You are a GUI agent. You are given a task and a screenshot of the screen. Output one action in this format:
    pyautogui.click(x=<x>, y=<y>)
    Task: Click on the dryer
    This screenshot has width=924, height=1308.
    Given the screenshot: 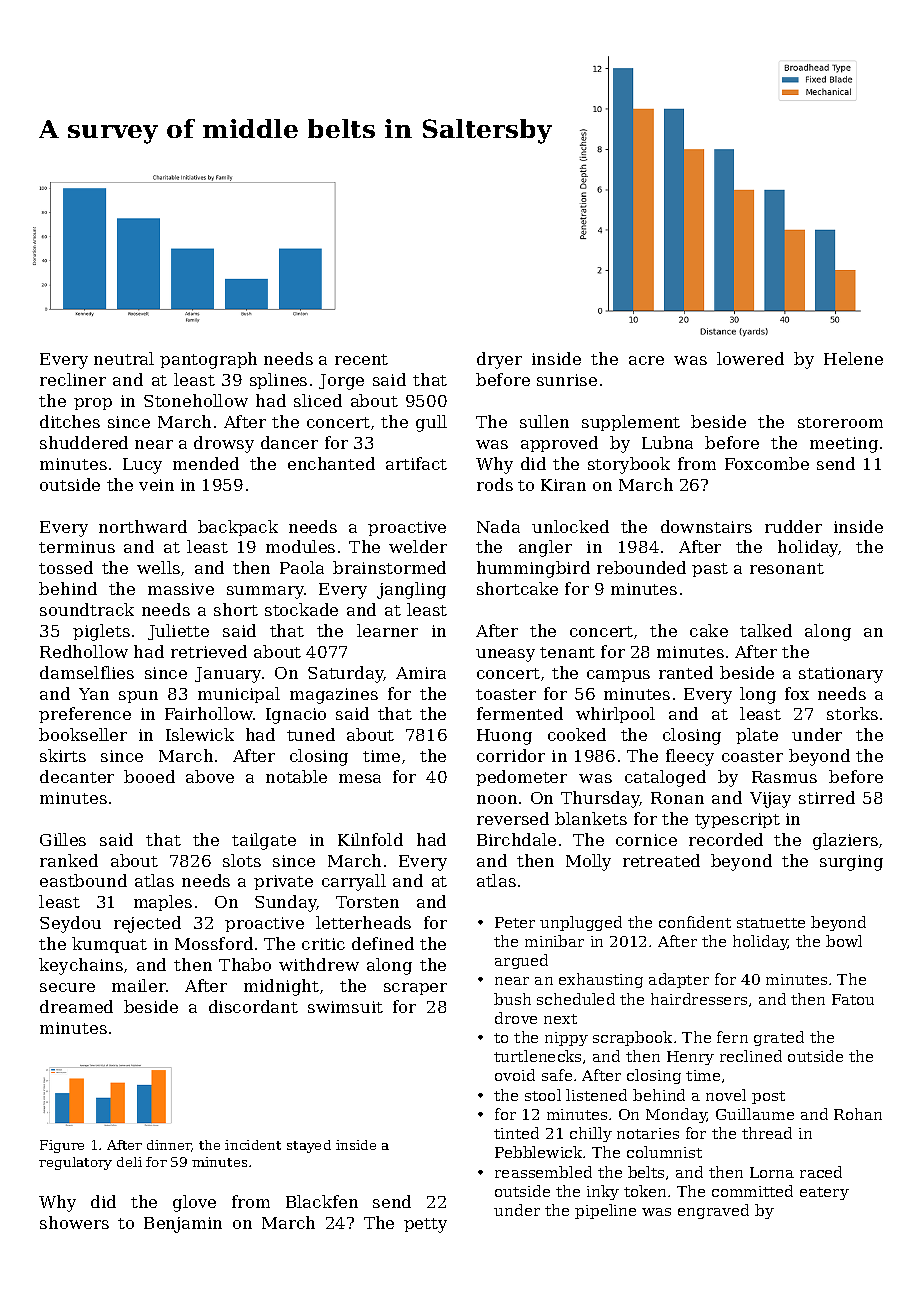 What is the action you would take?
    pyautogui.click(x=499, y=360)
